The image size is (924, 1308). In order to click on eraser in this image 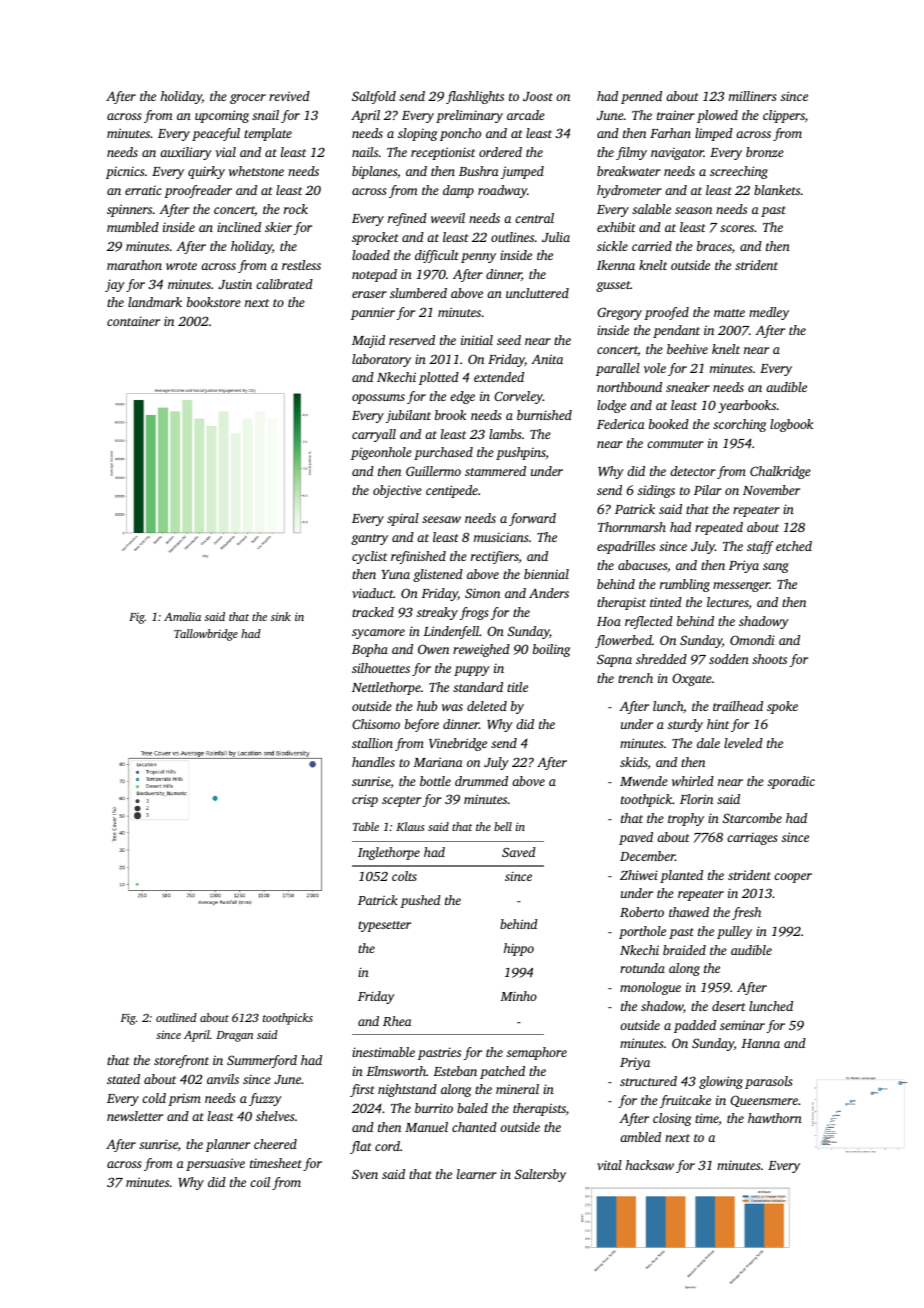, I will do `click(369, 294)`.
